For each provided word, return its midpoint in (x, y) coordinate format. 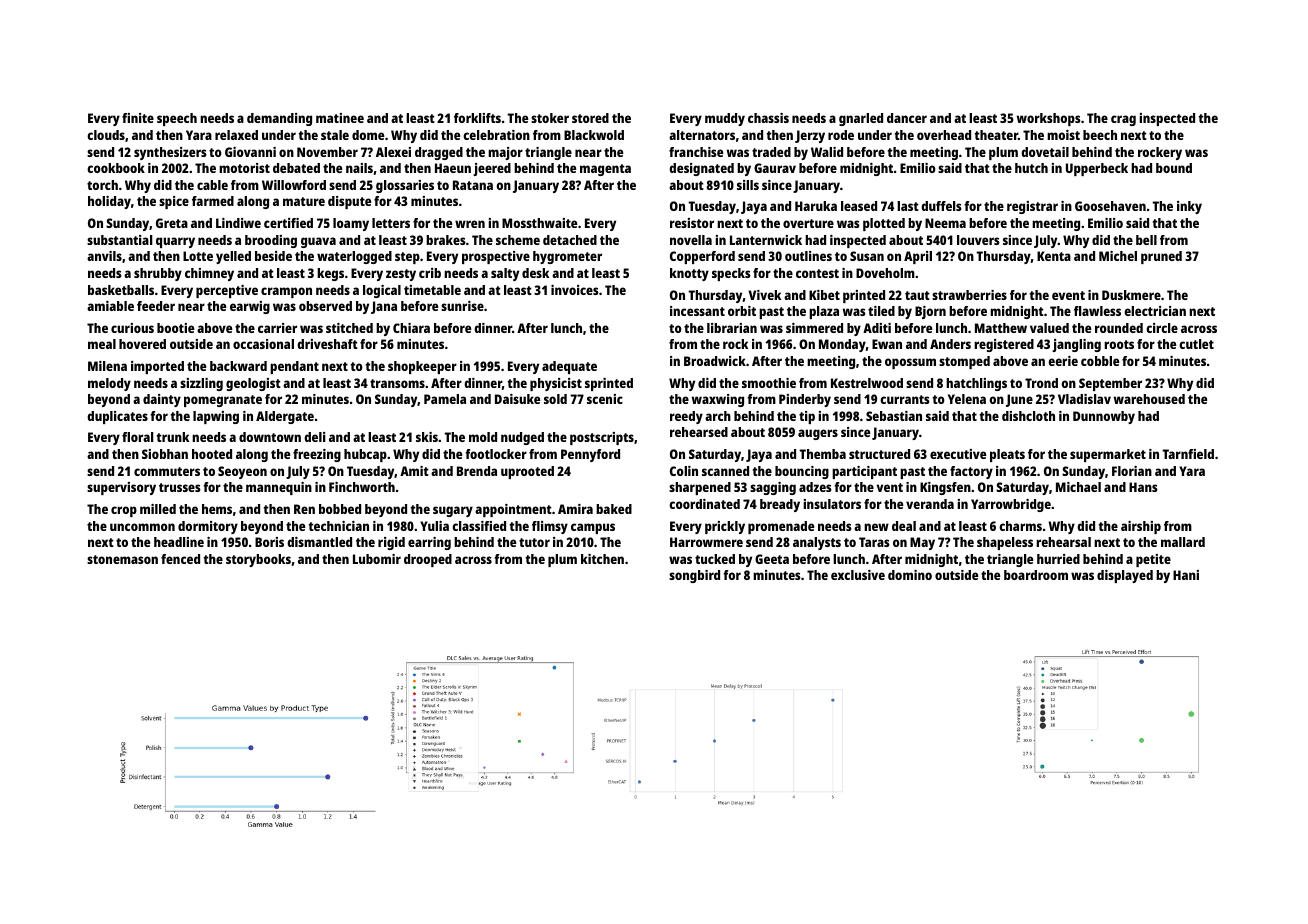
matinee (340, 118)
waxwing (718, 400)
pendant (294, 367)
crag (1123, 120)
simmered (814, 328)
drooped (428, 560)
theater (996, 135)
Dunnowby (1104, 417)
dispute (349, 202)
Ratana (473, 185)
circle (1162, 328)
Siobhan (165, 454)
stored (590, 118)
